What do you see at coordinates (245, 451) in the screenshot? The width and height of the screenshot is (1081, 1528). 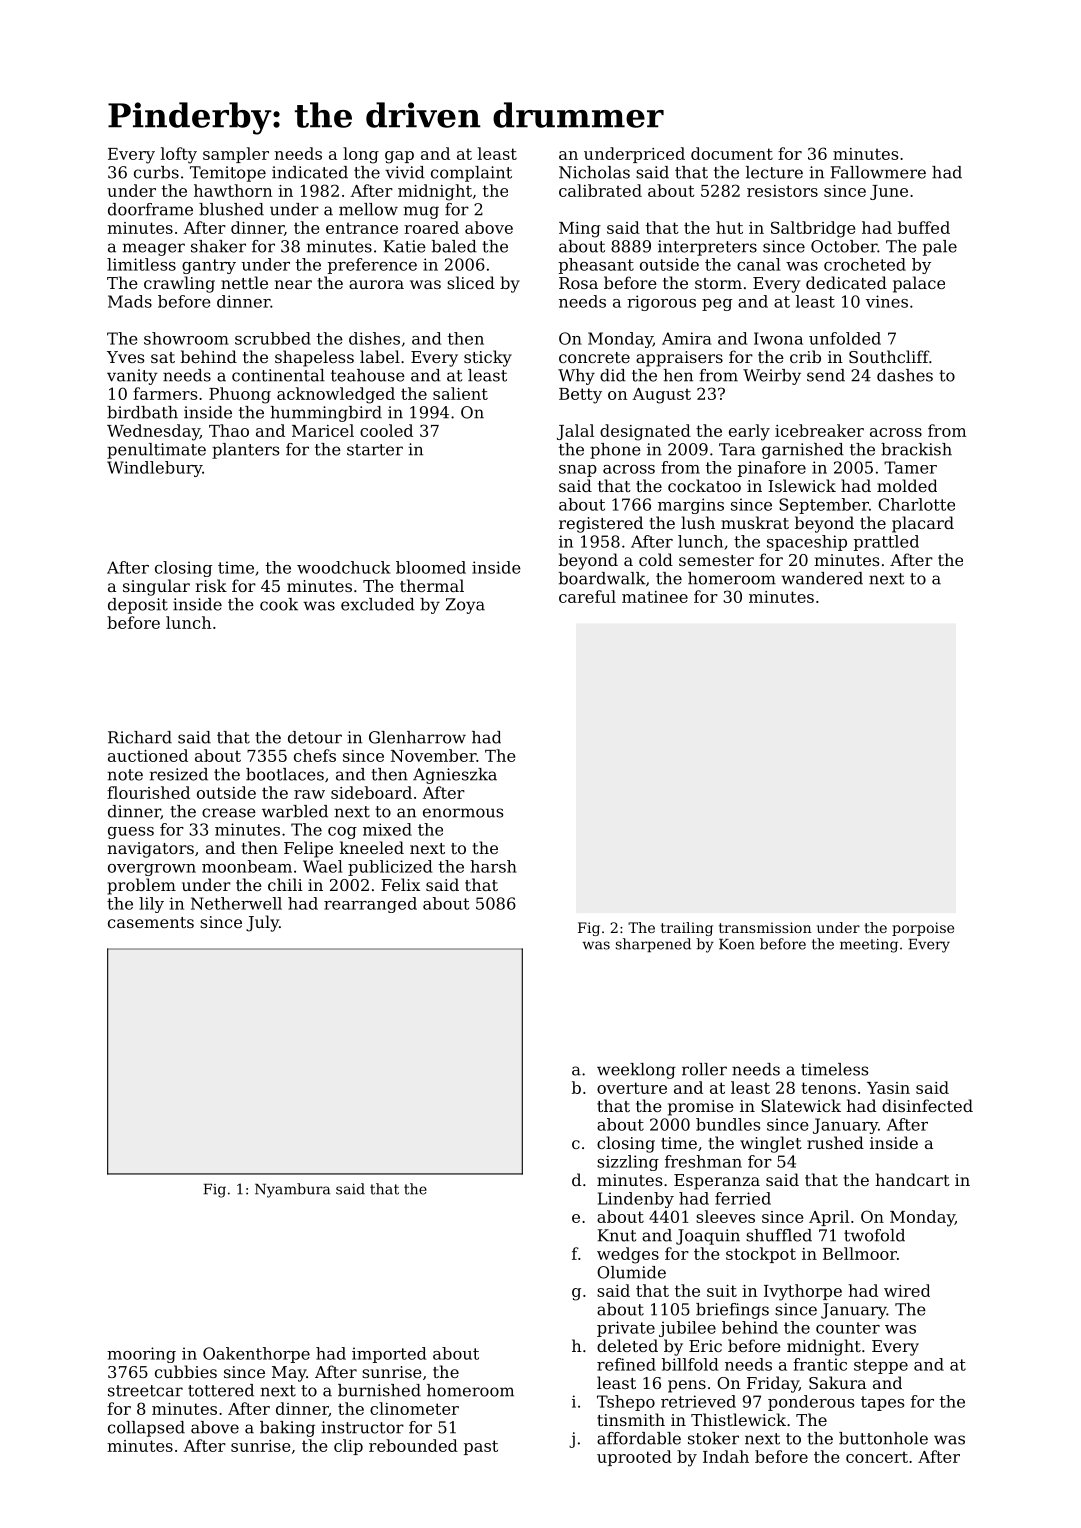 I see `planters` at bounding box center [245, 451].
